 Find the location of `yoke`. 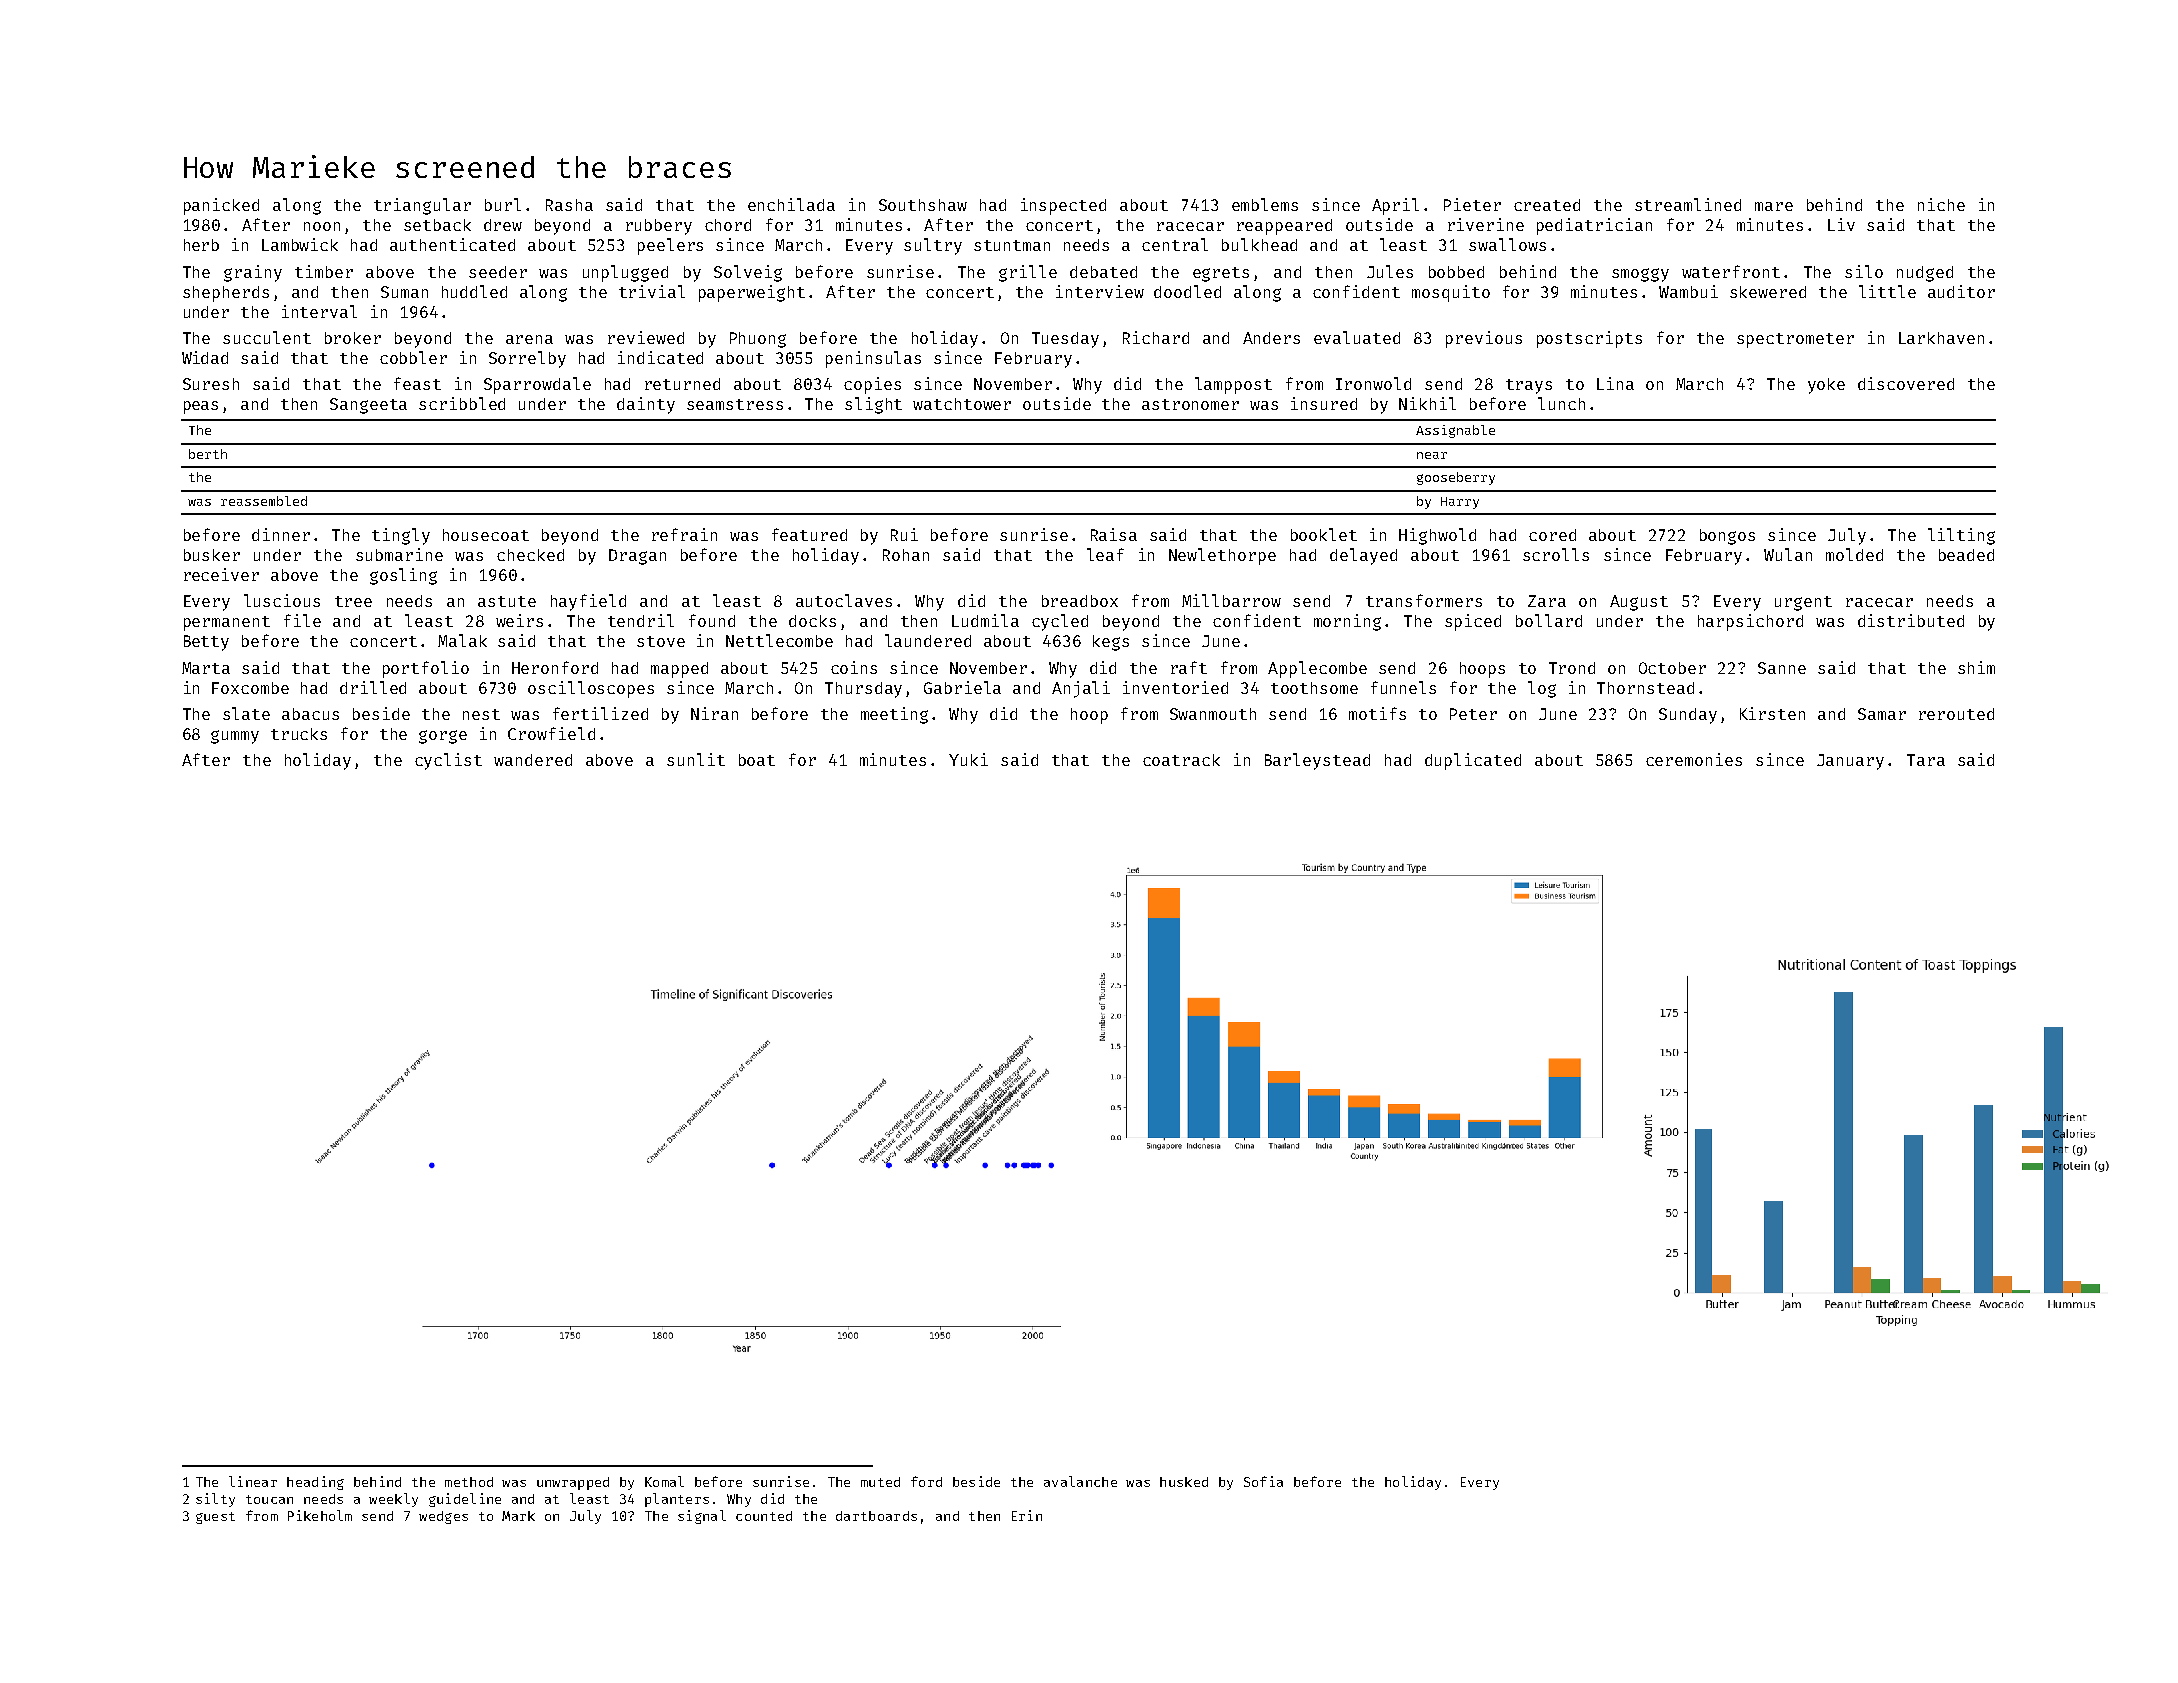

yoke is located at coordinates (1826, 386).
